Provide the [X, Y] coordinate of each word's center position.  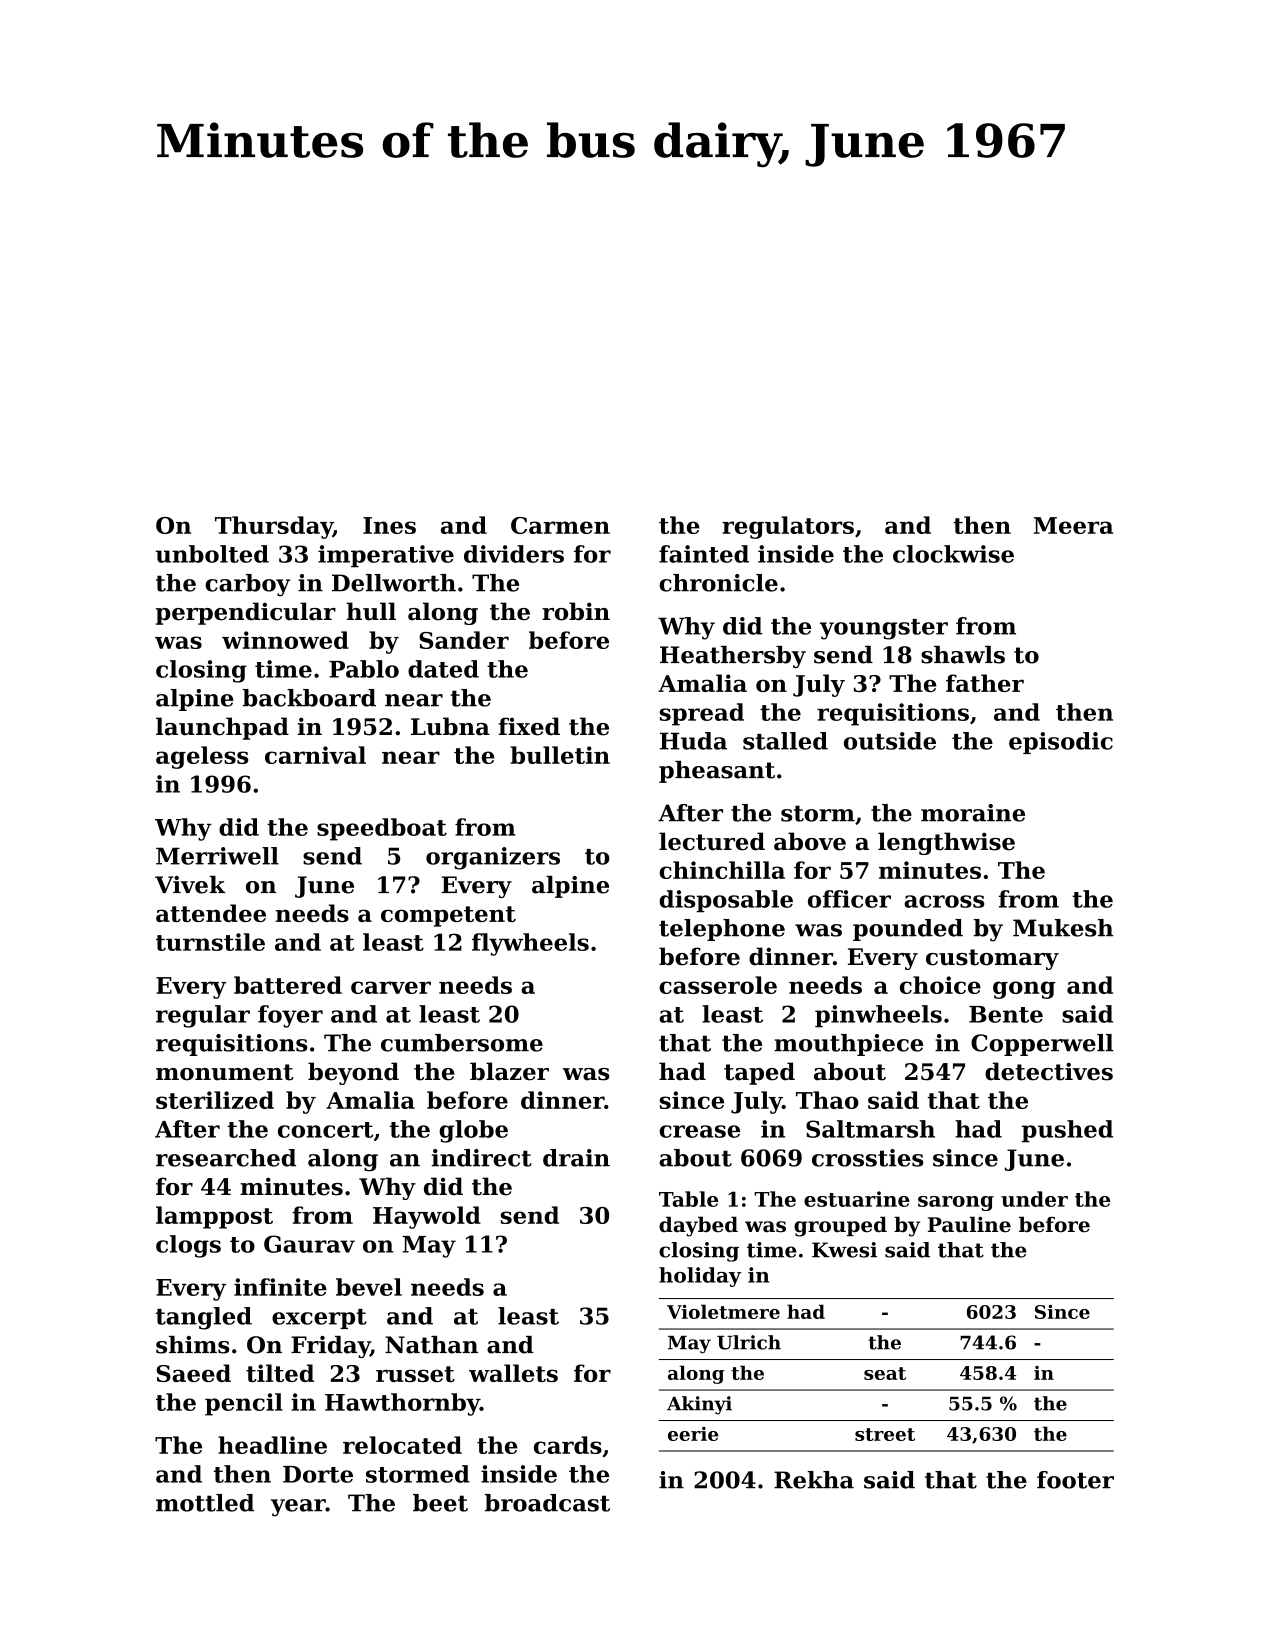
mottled [205, 1503]
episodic [1061, 743]
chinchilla [722, 870]
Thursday [274, 527]
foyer [290, 1016]
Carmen [560, 525]
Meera [1073, 525]
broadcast [547, 1503]
